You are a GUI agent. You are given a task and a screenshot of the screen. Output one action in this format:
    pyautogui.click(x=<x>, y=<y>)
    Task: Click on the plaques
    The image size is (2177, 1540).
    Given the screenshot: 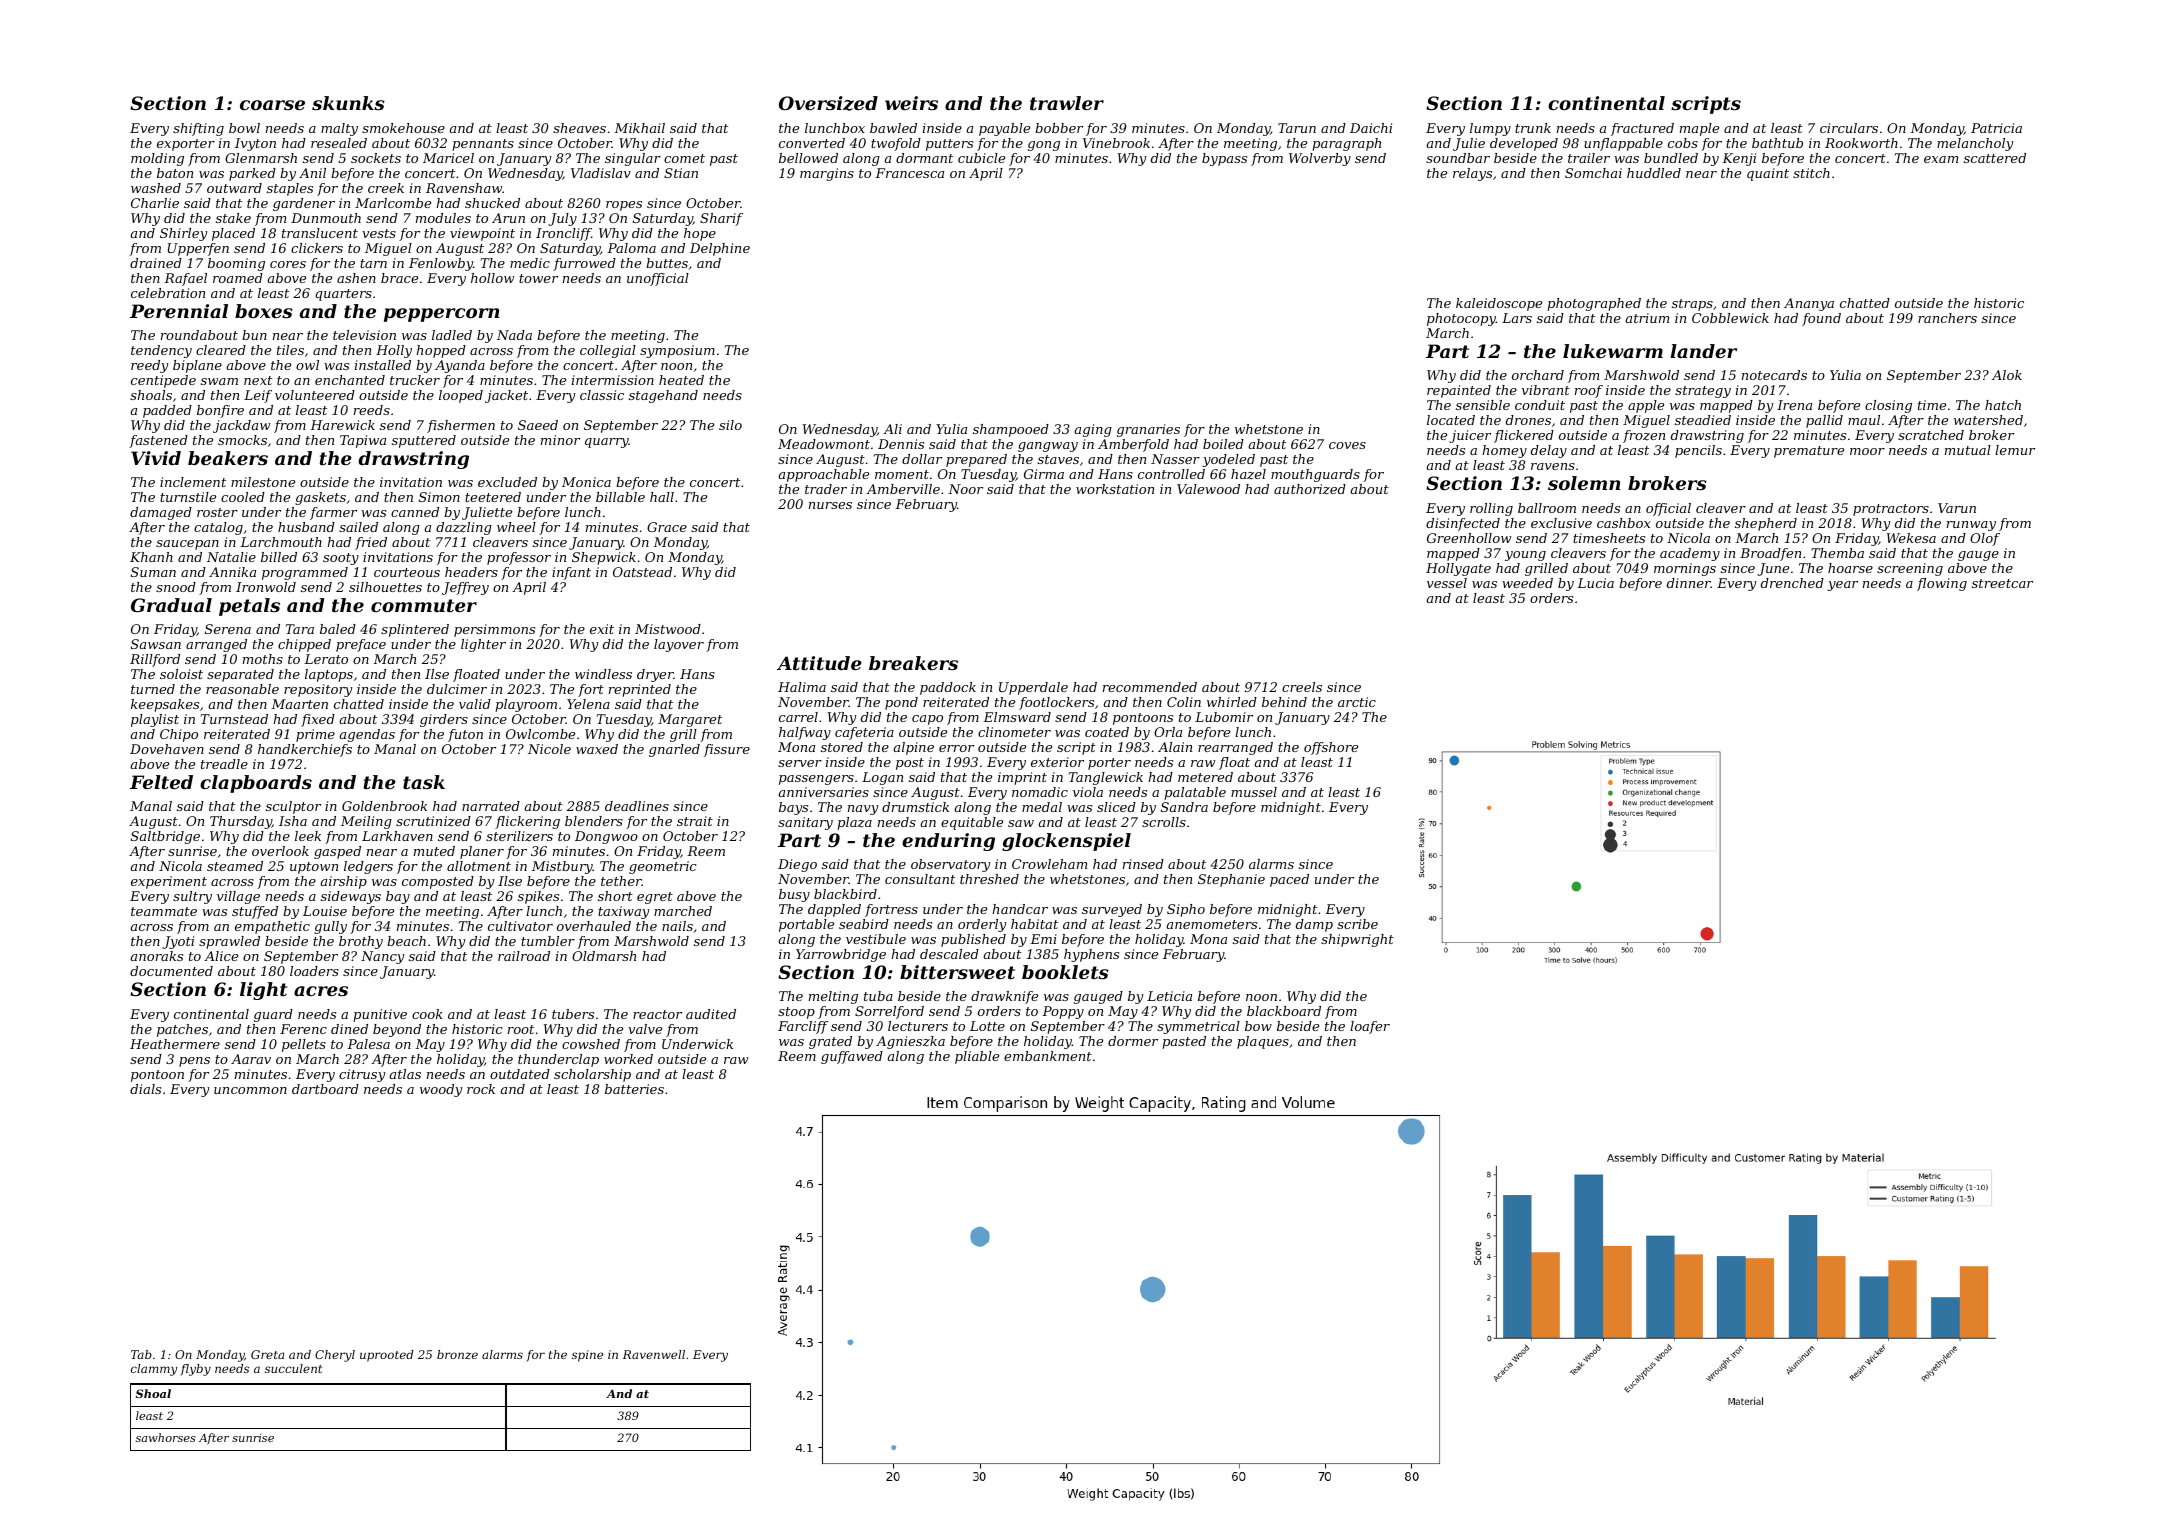 What is the action you would take?
    pyautogui.click(x=1263, y=1042)
